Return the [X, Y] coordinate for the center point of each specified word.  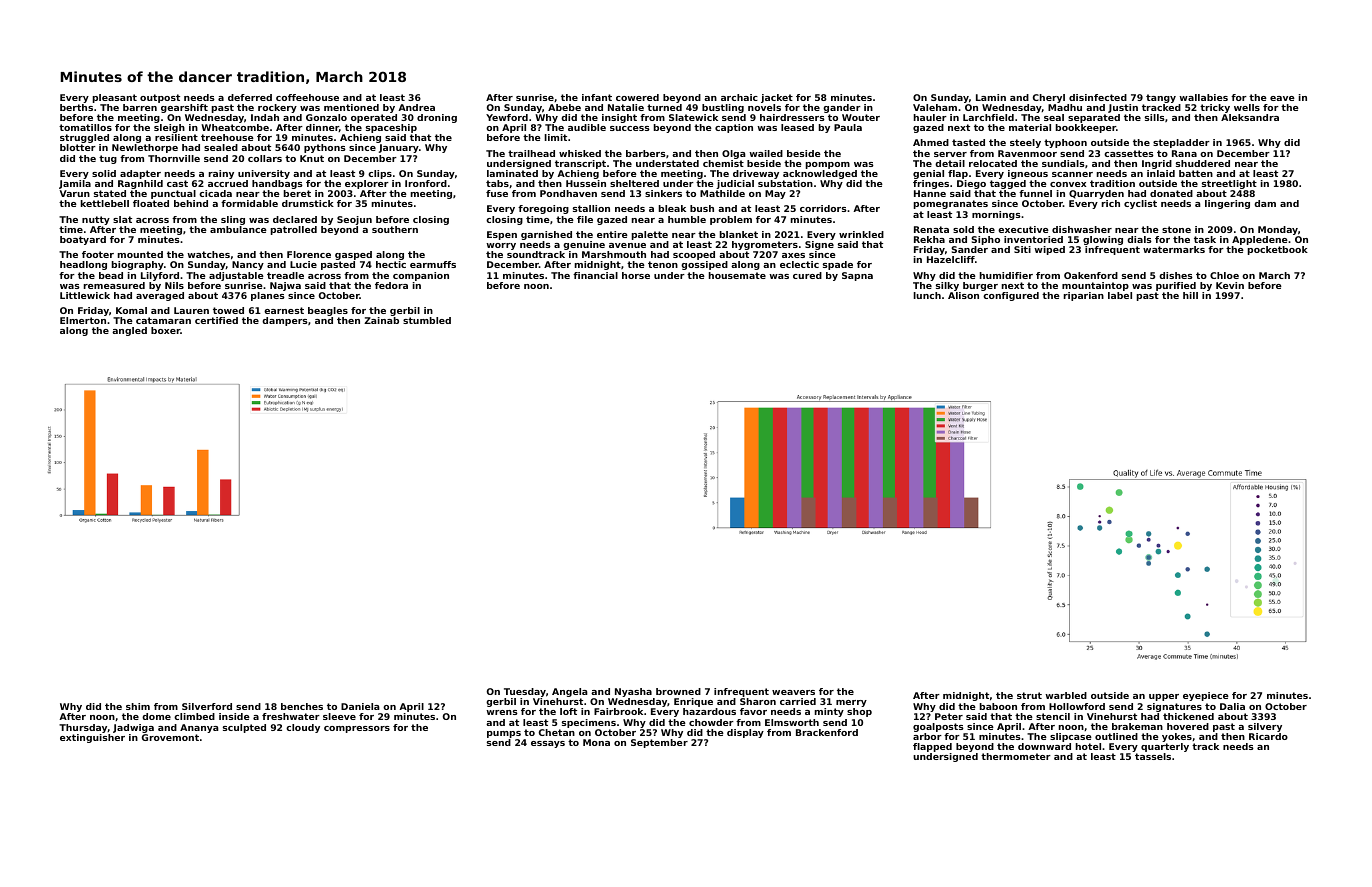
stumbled [427, 320]
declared [295, 219]
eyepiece [1206, 696]
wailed [766, 153]
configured [1011, 296]
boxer [165, 330]
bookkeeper [1086, 128]
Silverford [207, 706]
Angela [570, 692]
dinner [322, 128]
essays [548, 744]
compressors [357, 729]
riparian [1084, 296]
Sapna [857, 276]
